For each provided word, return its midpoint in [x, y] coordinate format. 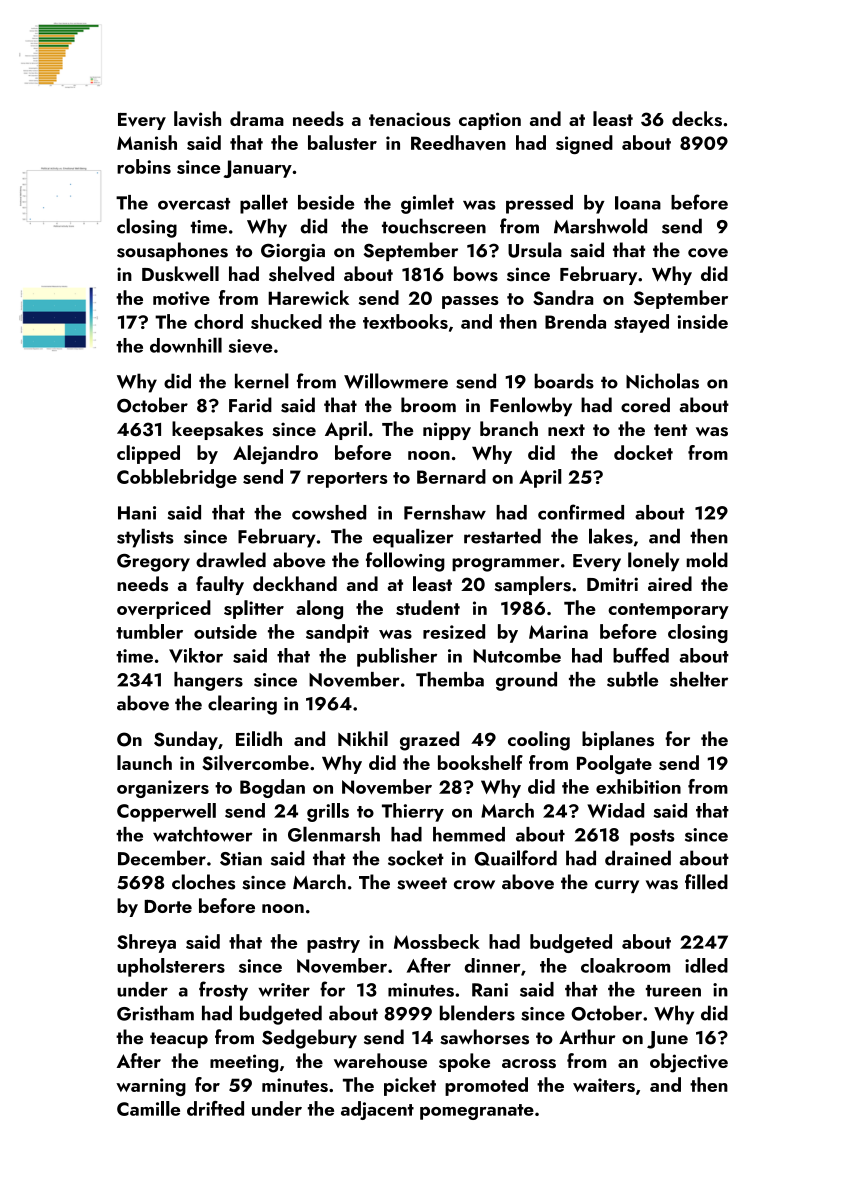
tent [670, 430]
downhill [186, 345]
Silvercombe [255, 763]
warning [151, 1087]
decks [697, 119]
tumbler [149, 631]
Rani [490, 990]
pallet [264, 204]
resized [454, 631]
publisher [397, 657]
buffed [641, 655]
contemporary [668, 611]
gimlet [427, 204]
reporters [347, 480]
